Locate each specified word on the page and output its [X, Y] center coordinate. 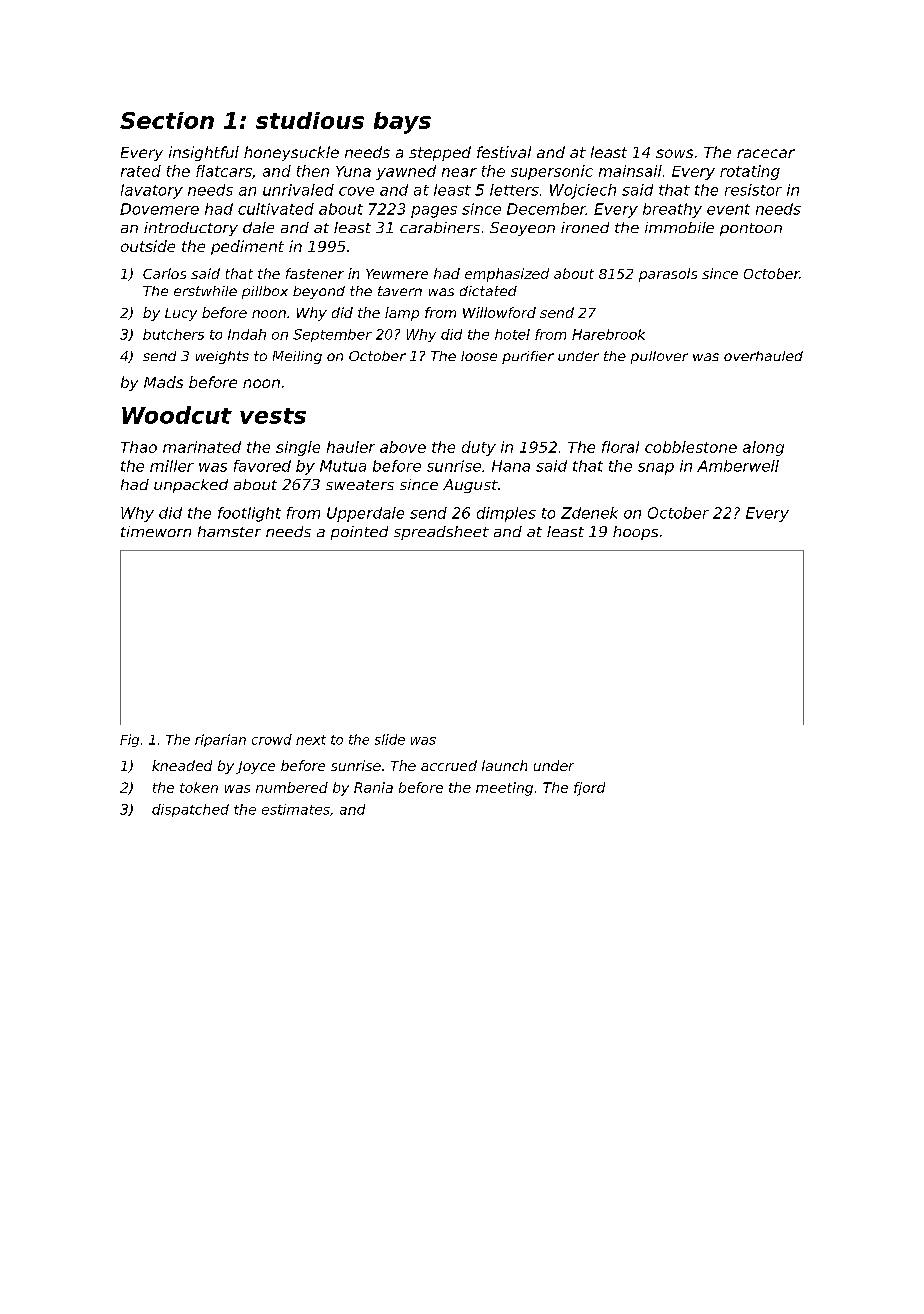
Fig [129, 740]
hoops [635, 533]
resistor [753, 190]
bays [402, 123]
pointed [359, 533]
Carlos [164, 273]
